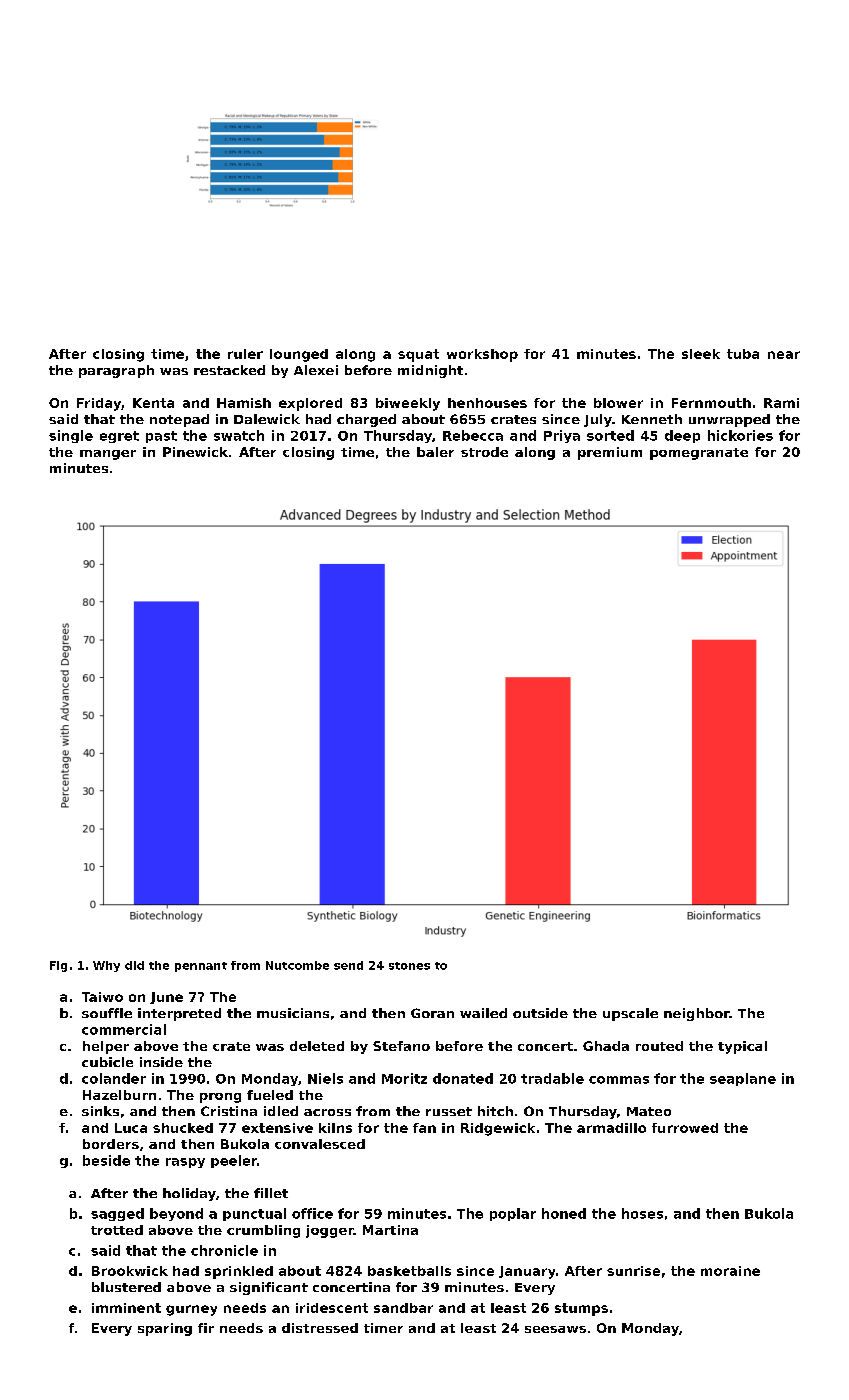 This document has width=849, height=1400. What do you see at coordinates (619, 1080) in the document?
I see `commas` at bounding box center [619, 1080].
